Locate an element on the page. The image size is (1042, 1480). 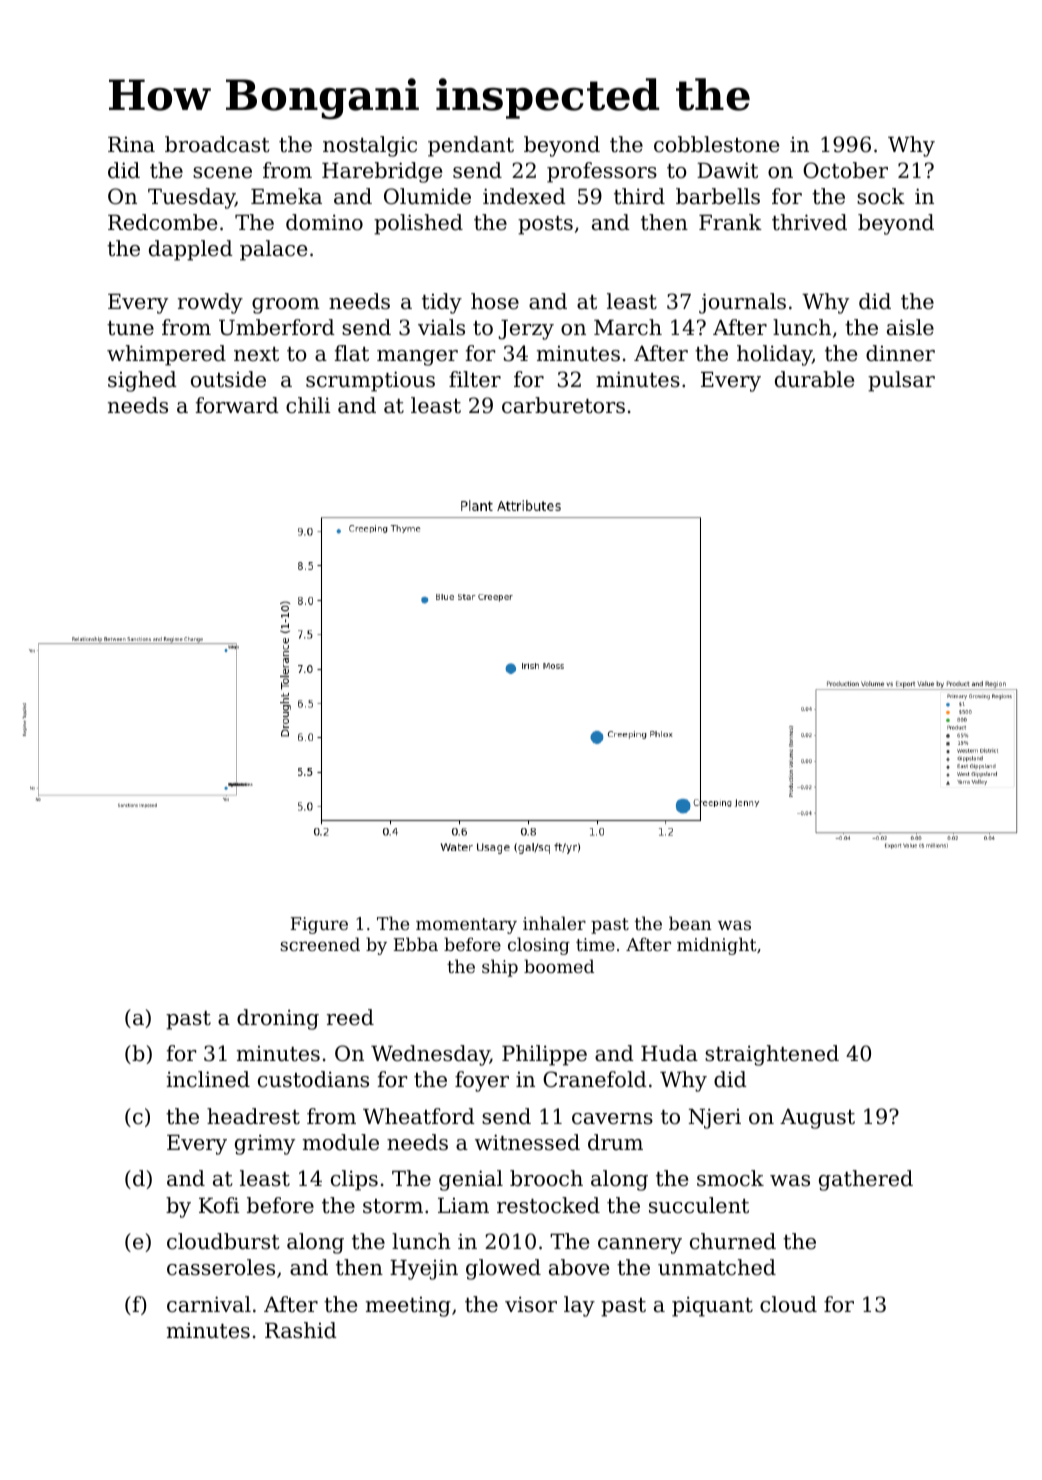
professors is located at coordinates (602, 172).
